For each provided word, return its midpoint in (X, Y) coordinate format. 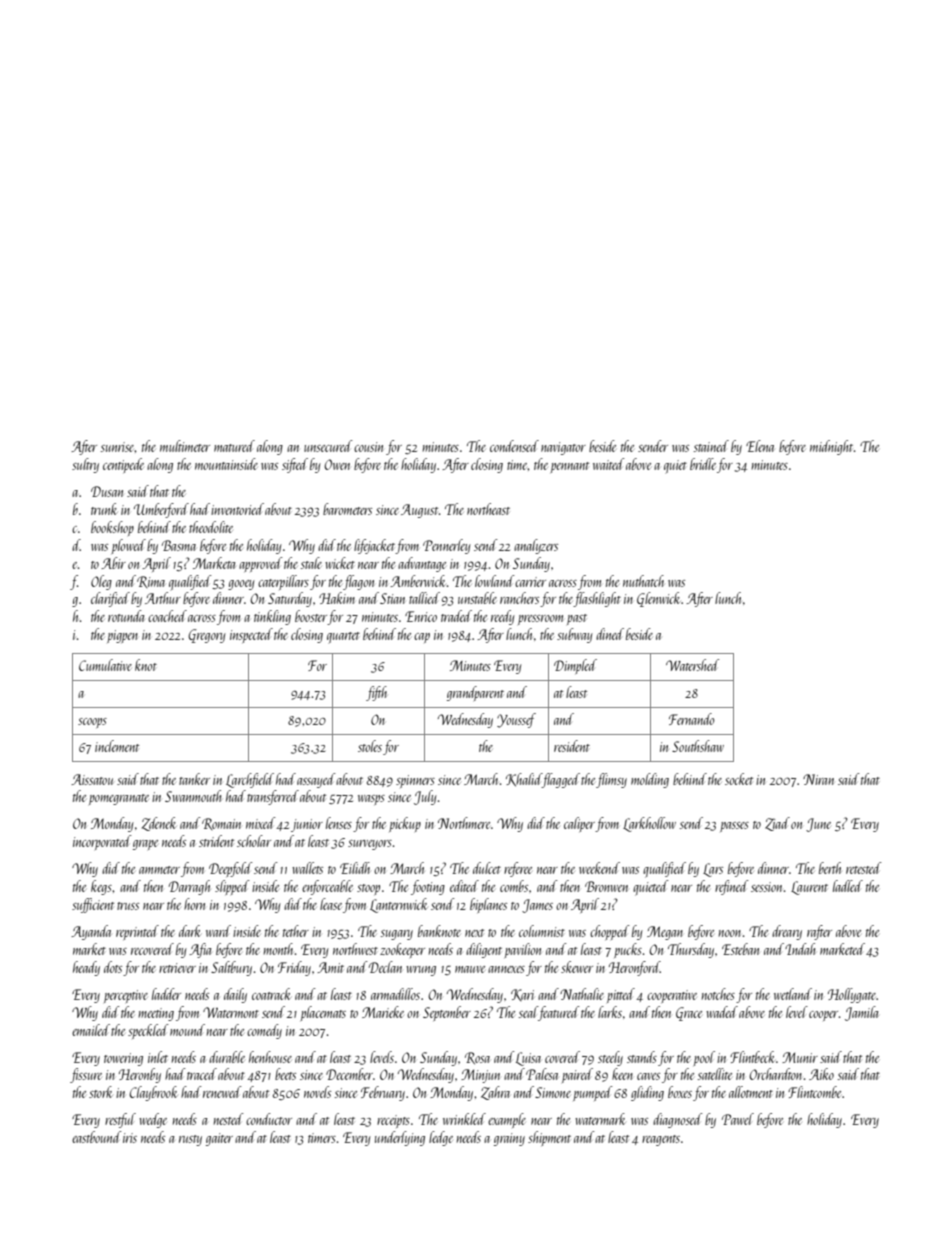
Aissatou (92, 779)
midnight (831, 447)
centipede (123, 465)
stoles (370, 746)
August (419, 511)
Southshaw (698, 746)
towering (123, 1059)
